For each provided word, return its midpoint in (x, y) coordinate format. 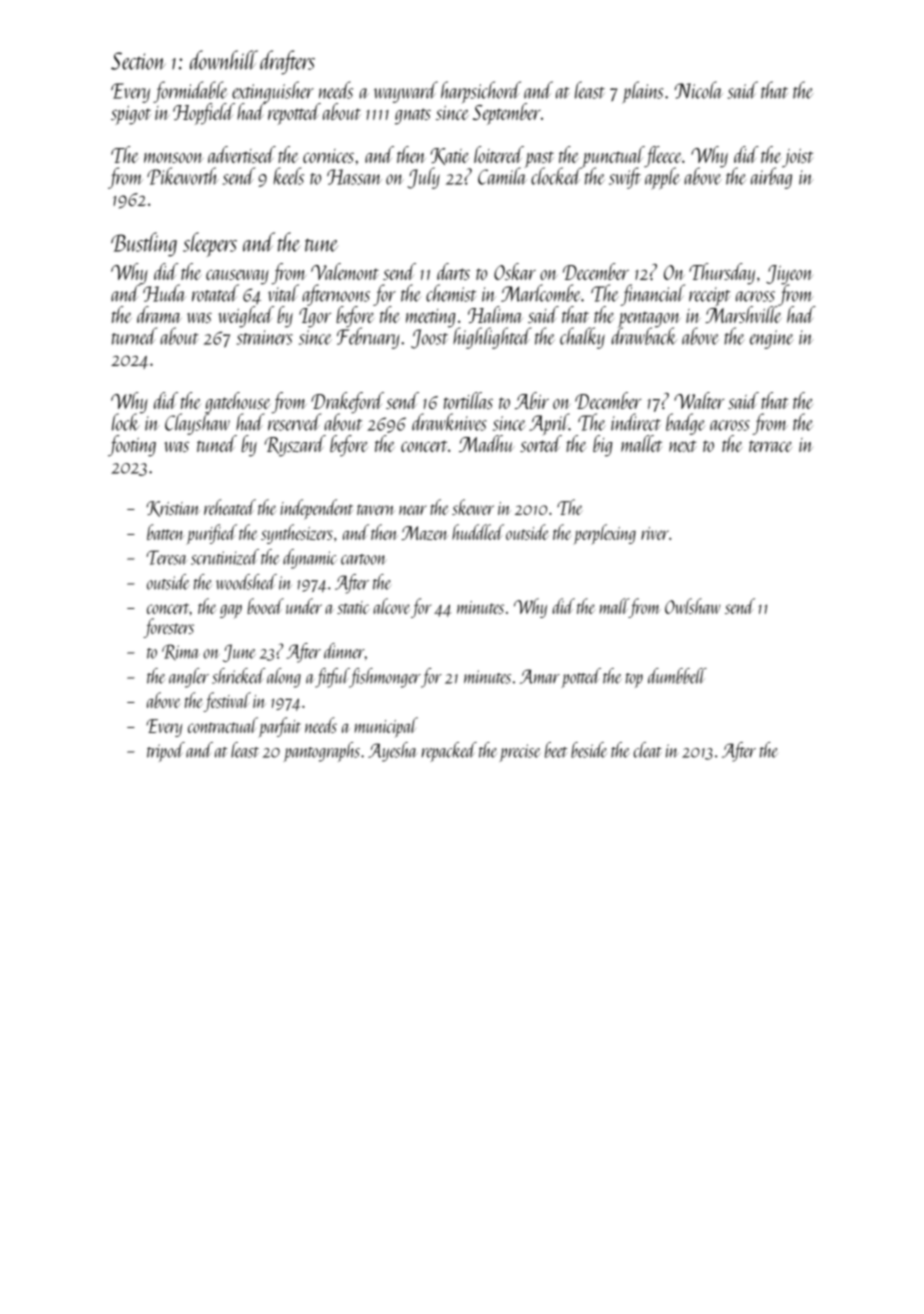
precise (519, 753)
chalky (582, 338)
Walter (699, 400)
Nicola (699, 90)
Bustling (144, 244)
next (683, 446)
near (413, 510)
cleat (648, 750)
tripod (166, 752)
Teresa (166, 557)
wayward (406, 92)
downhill (224, 60)
